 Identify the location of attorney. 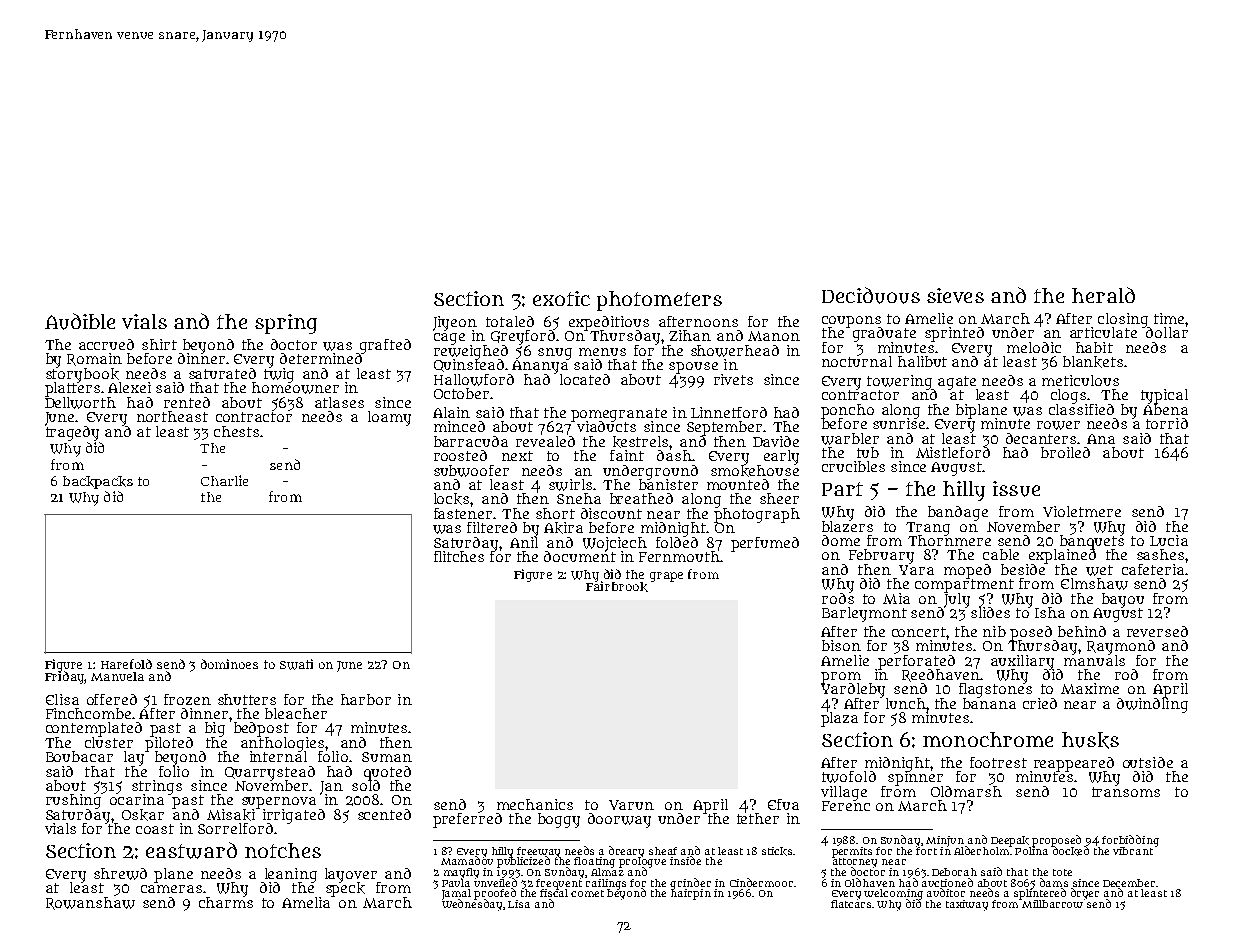
(855, 863).
